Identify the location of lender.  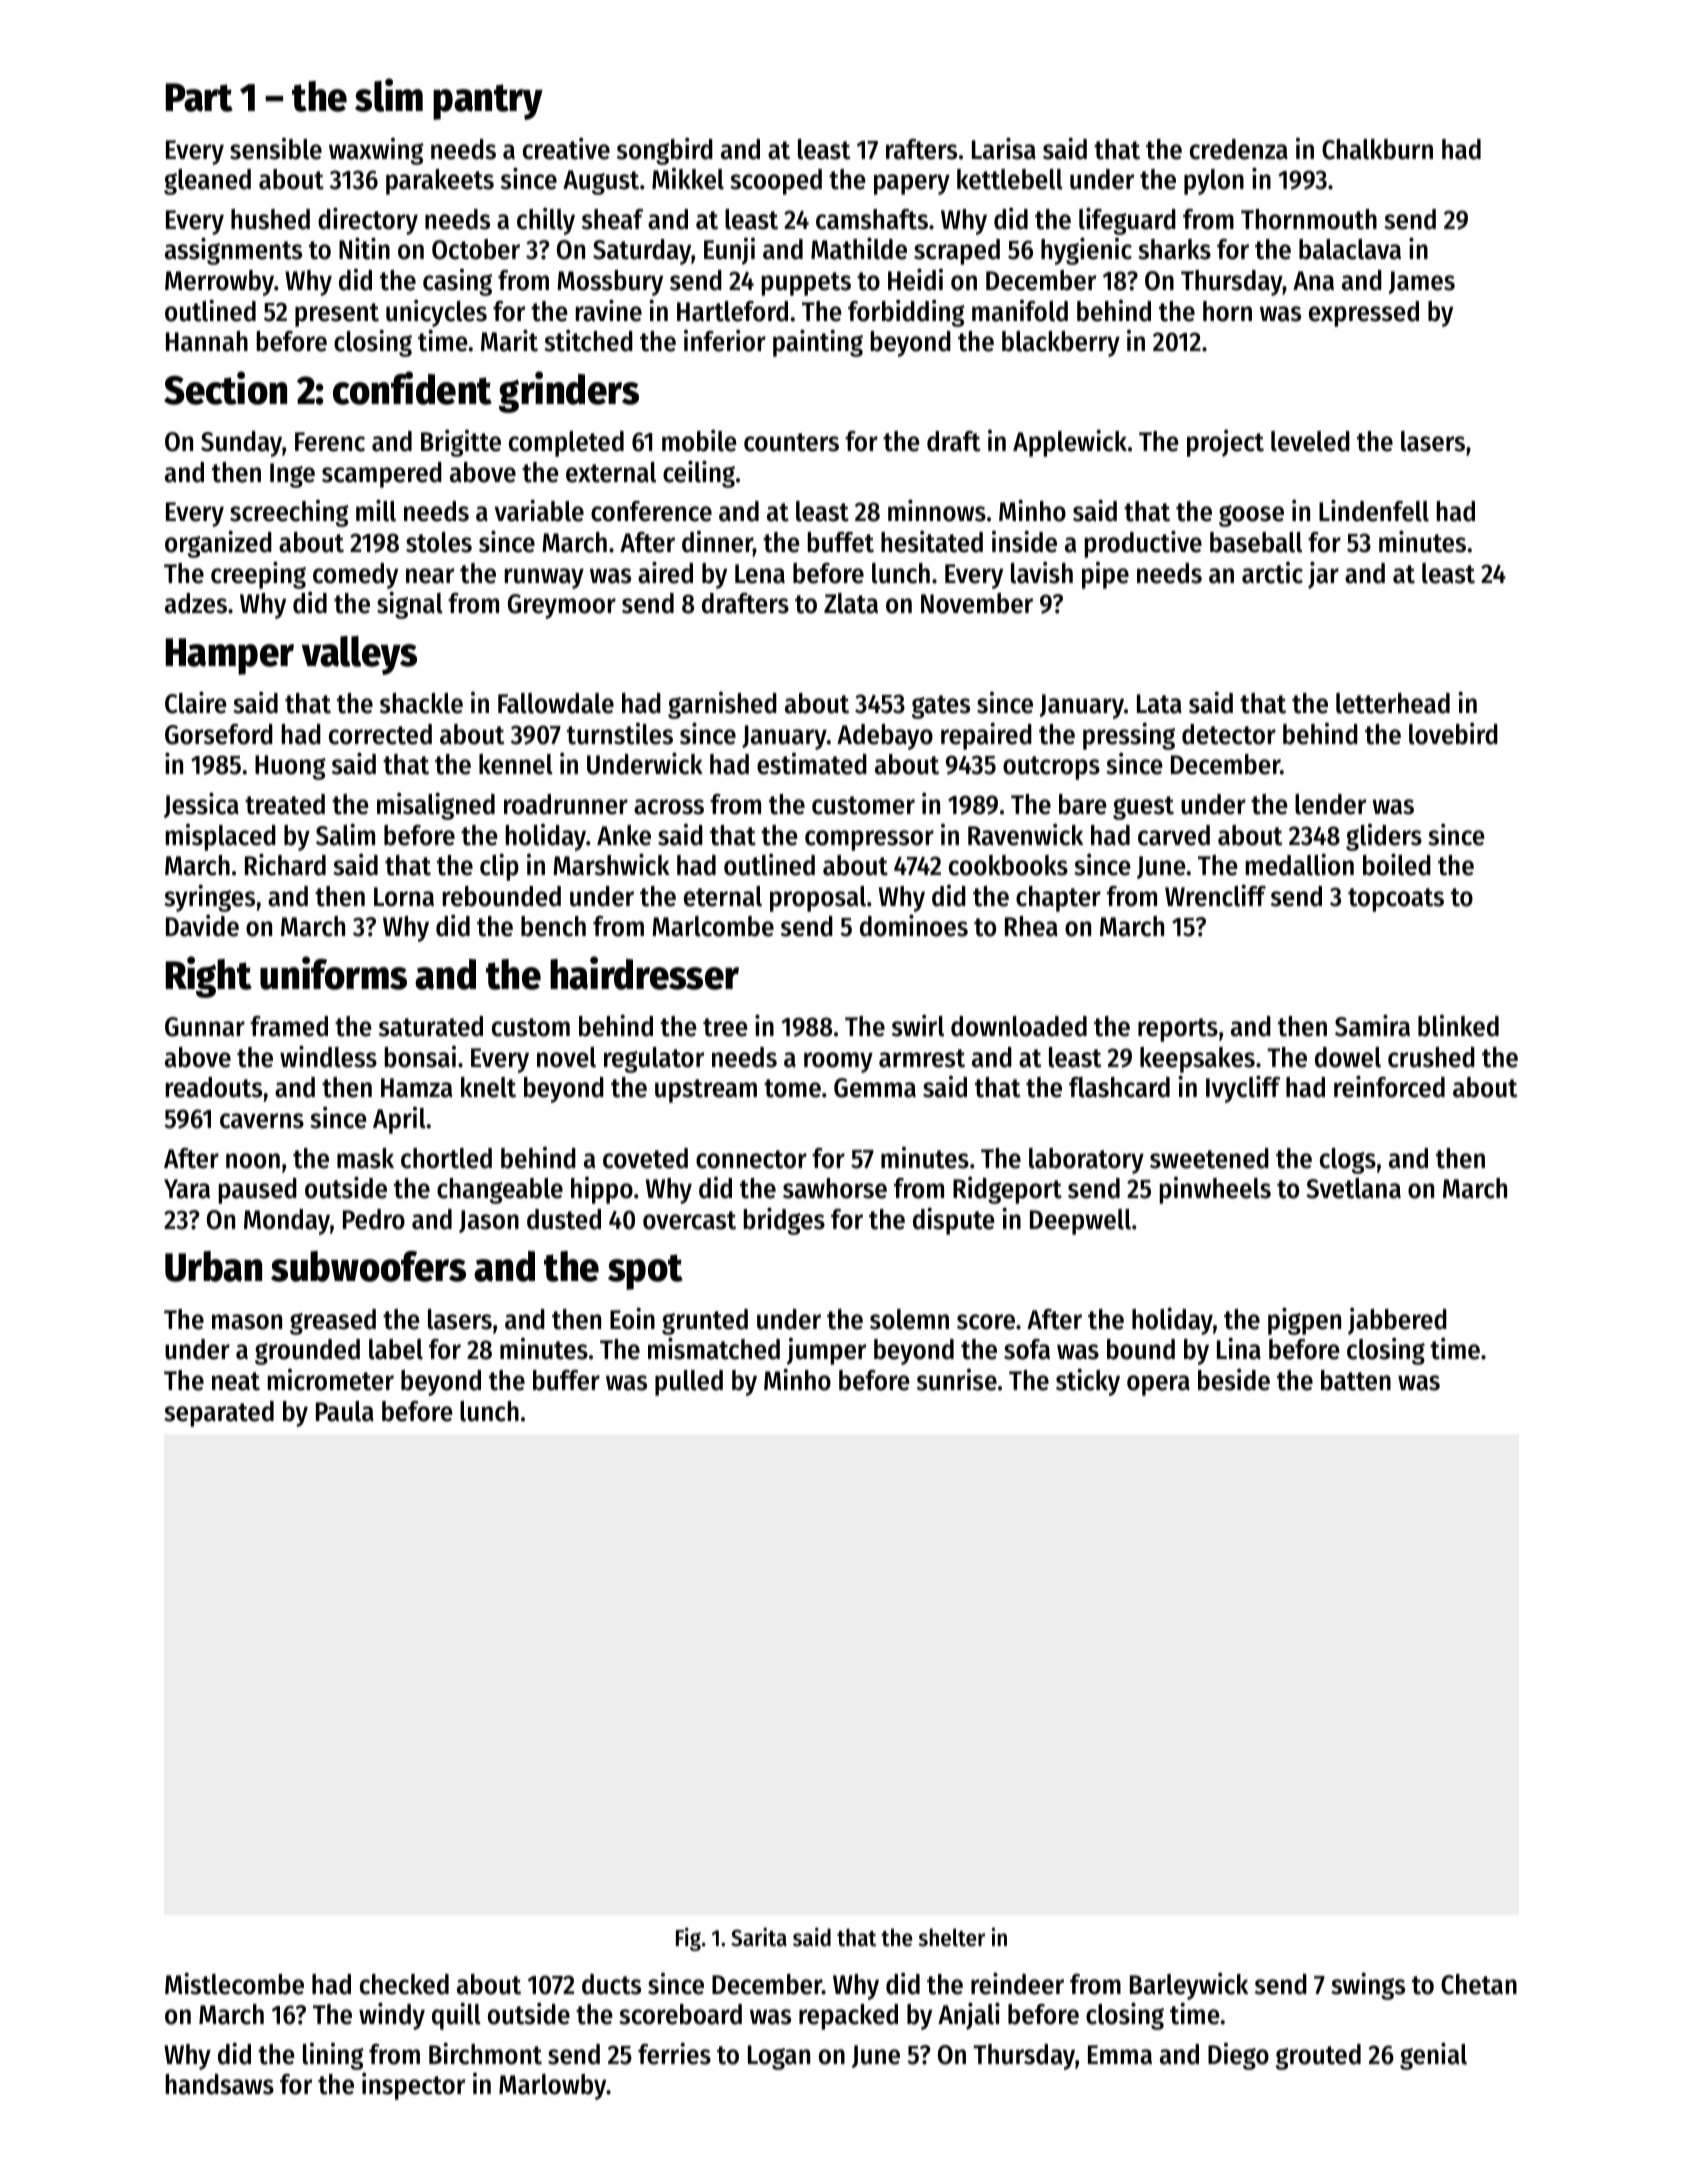
(1330, 804).
